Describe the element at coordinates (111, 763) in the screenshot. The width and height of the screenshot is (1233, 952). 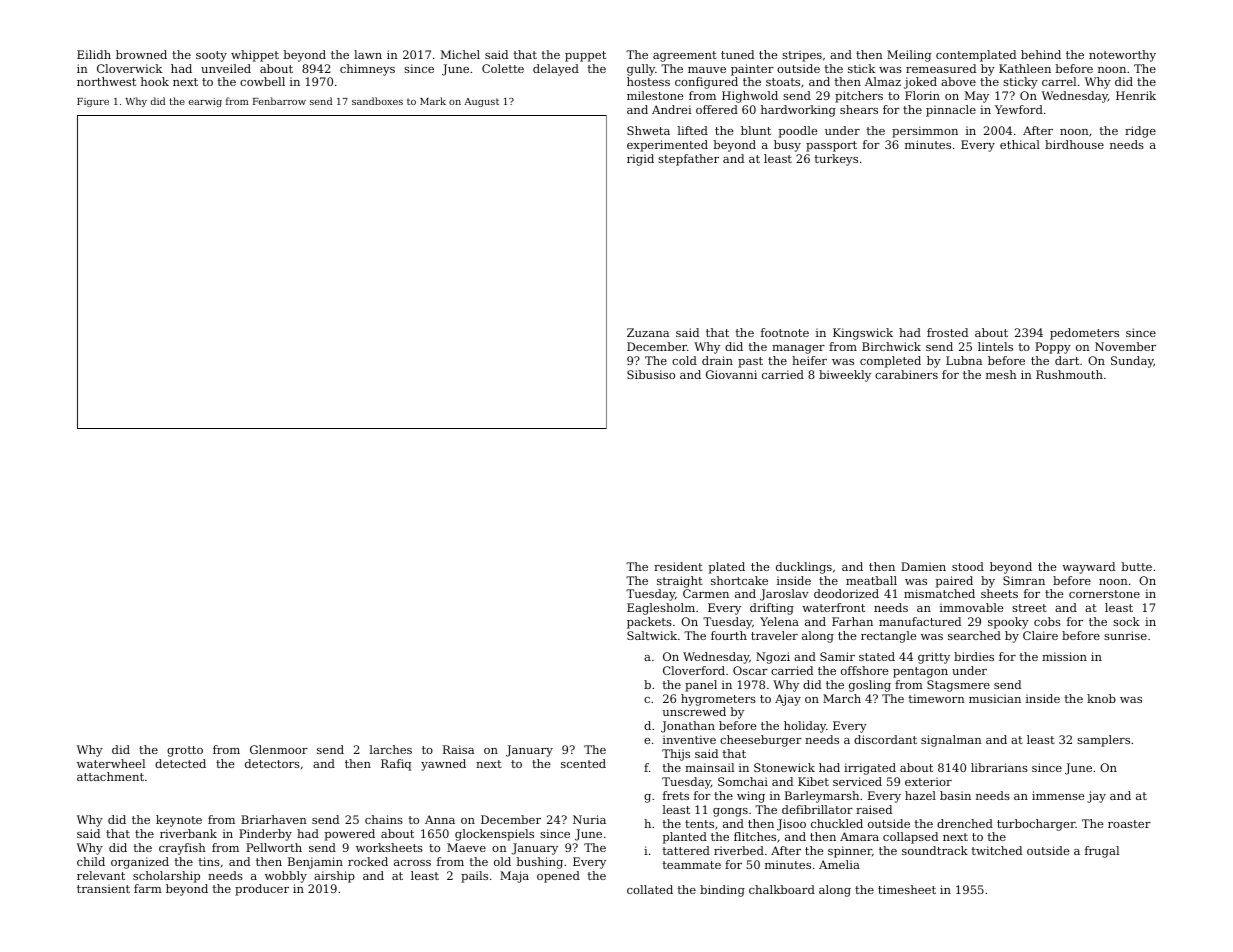
I see `waterwheel` at that location.
